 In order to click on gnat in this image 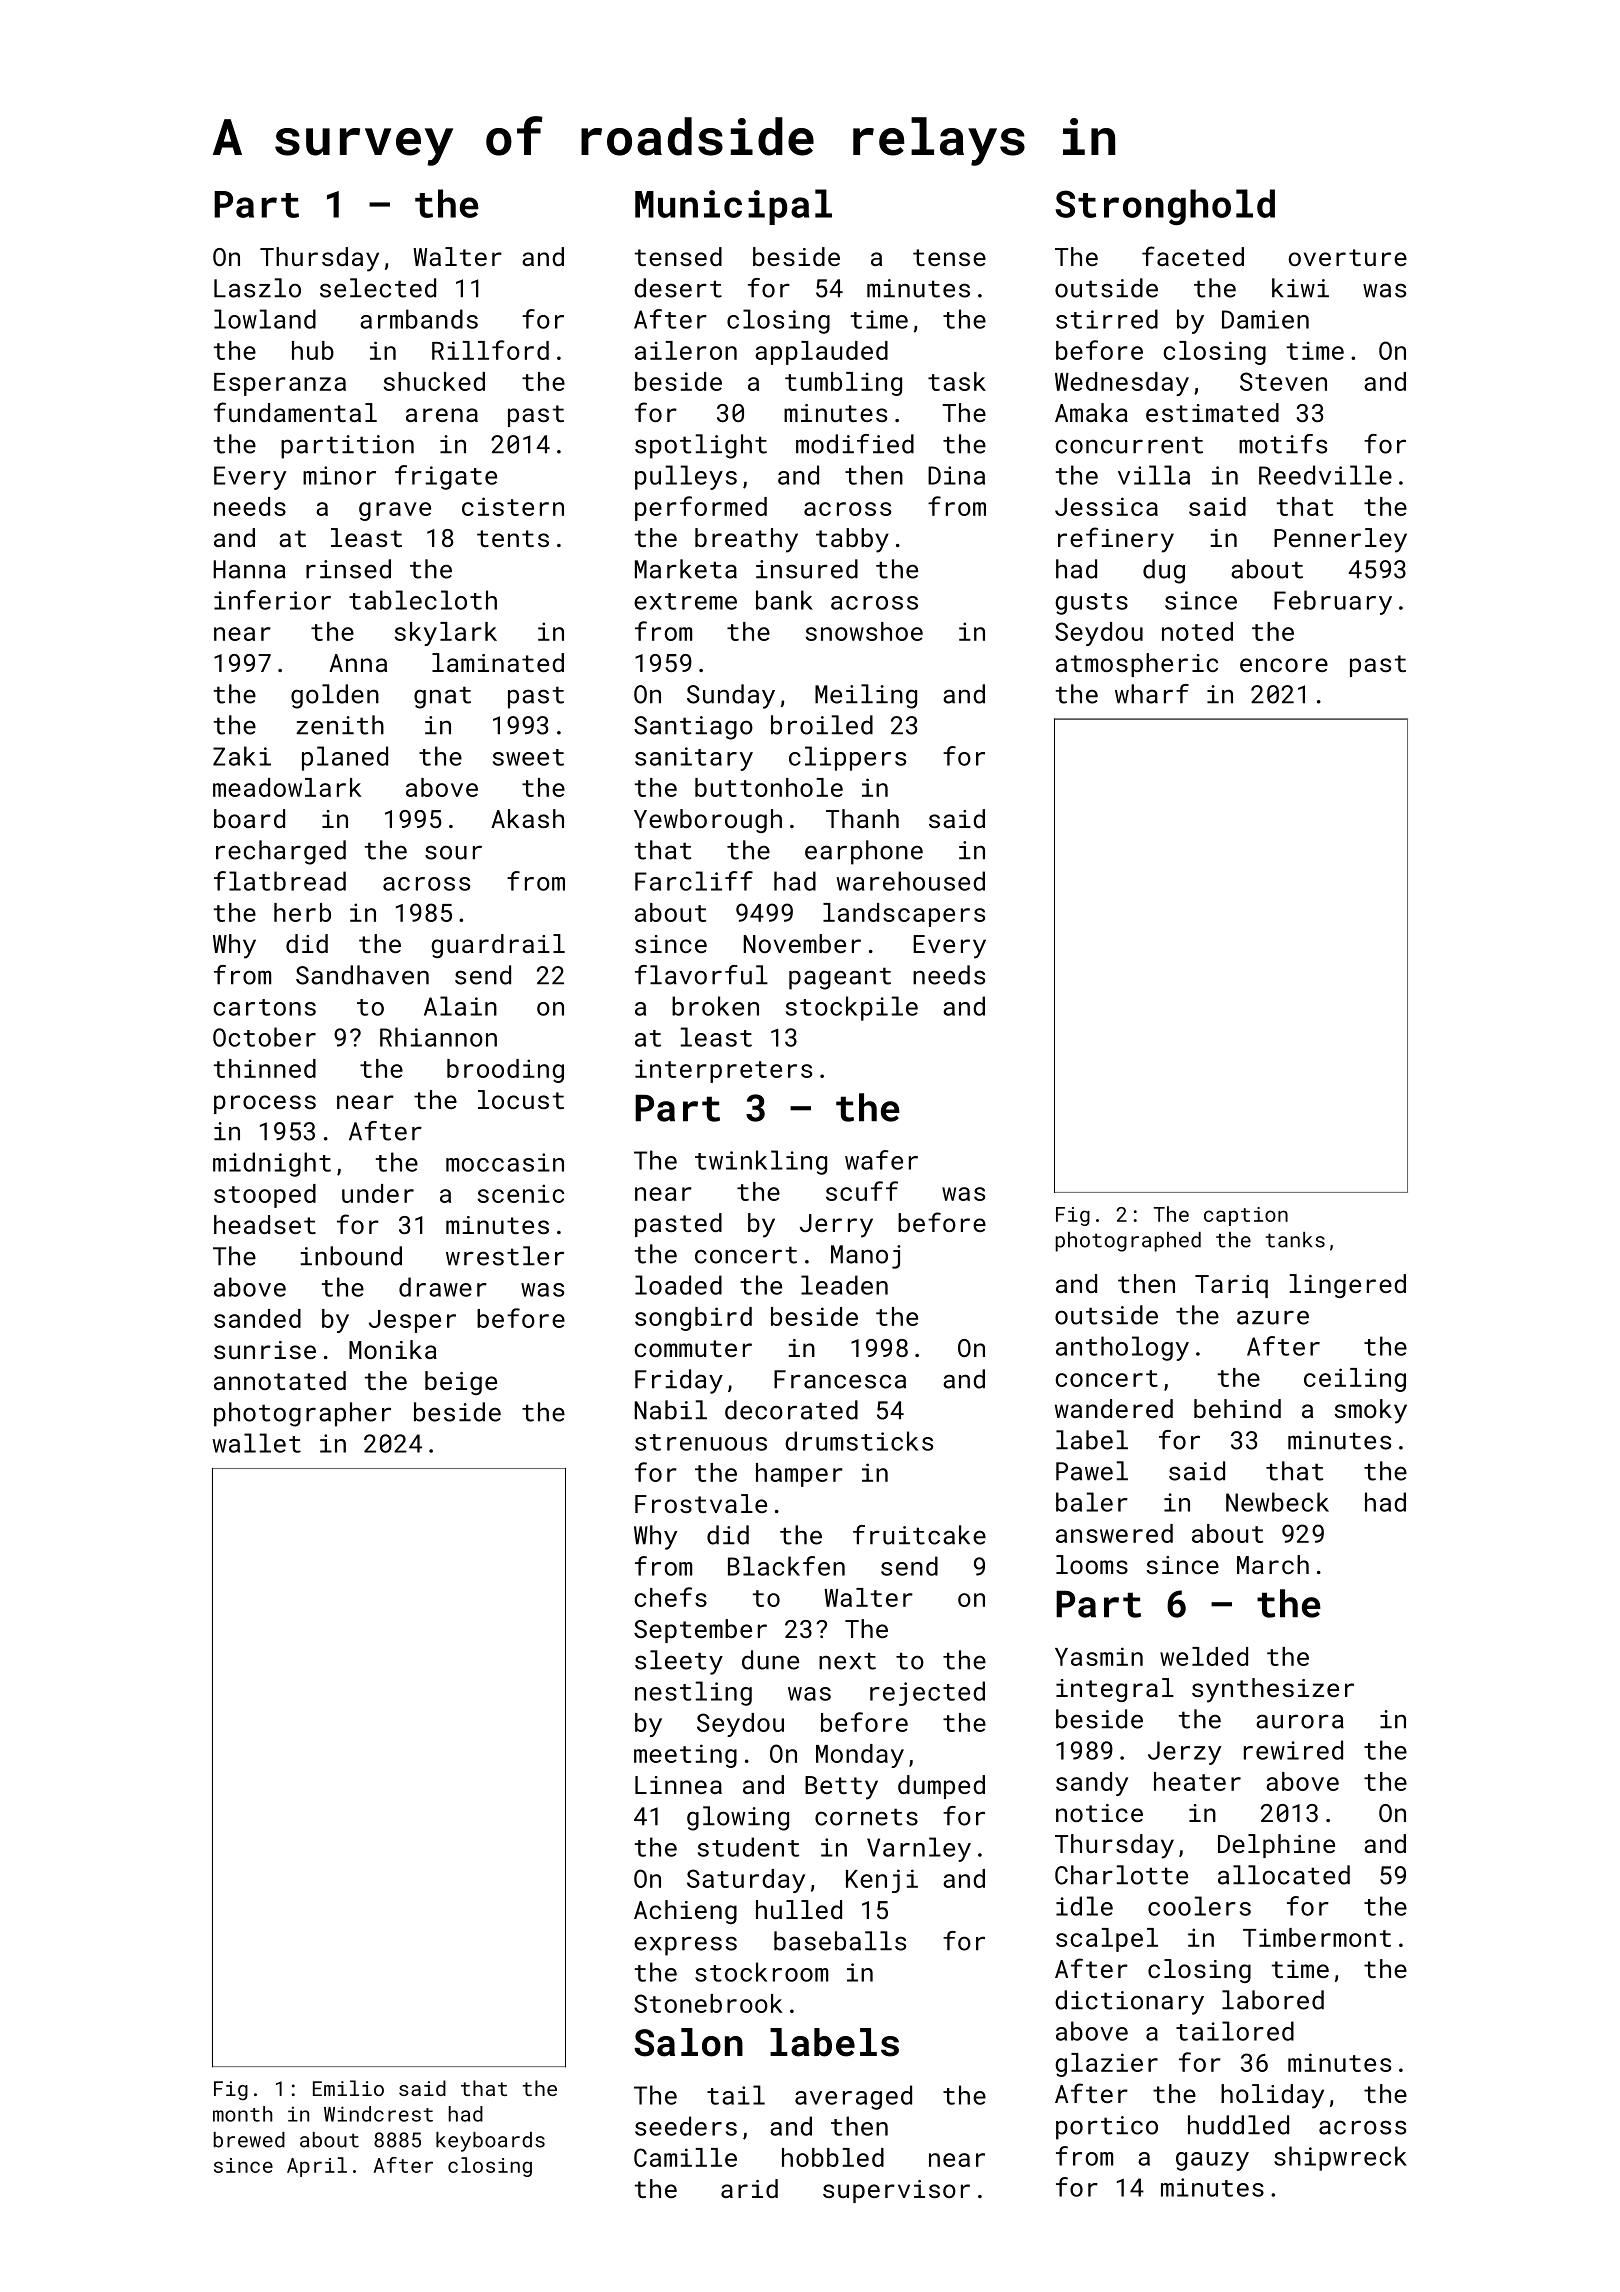, I will do `click(442, 697)`.
